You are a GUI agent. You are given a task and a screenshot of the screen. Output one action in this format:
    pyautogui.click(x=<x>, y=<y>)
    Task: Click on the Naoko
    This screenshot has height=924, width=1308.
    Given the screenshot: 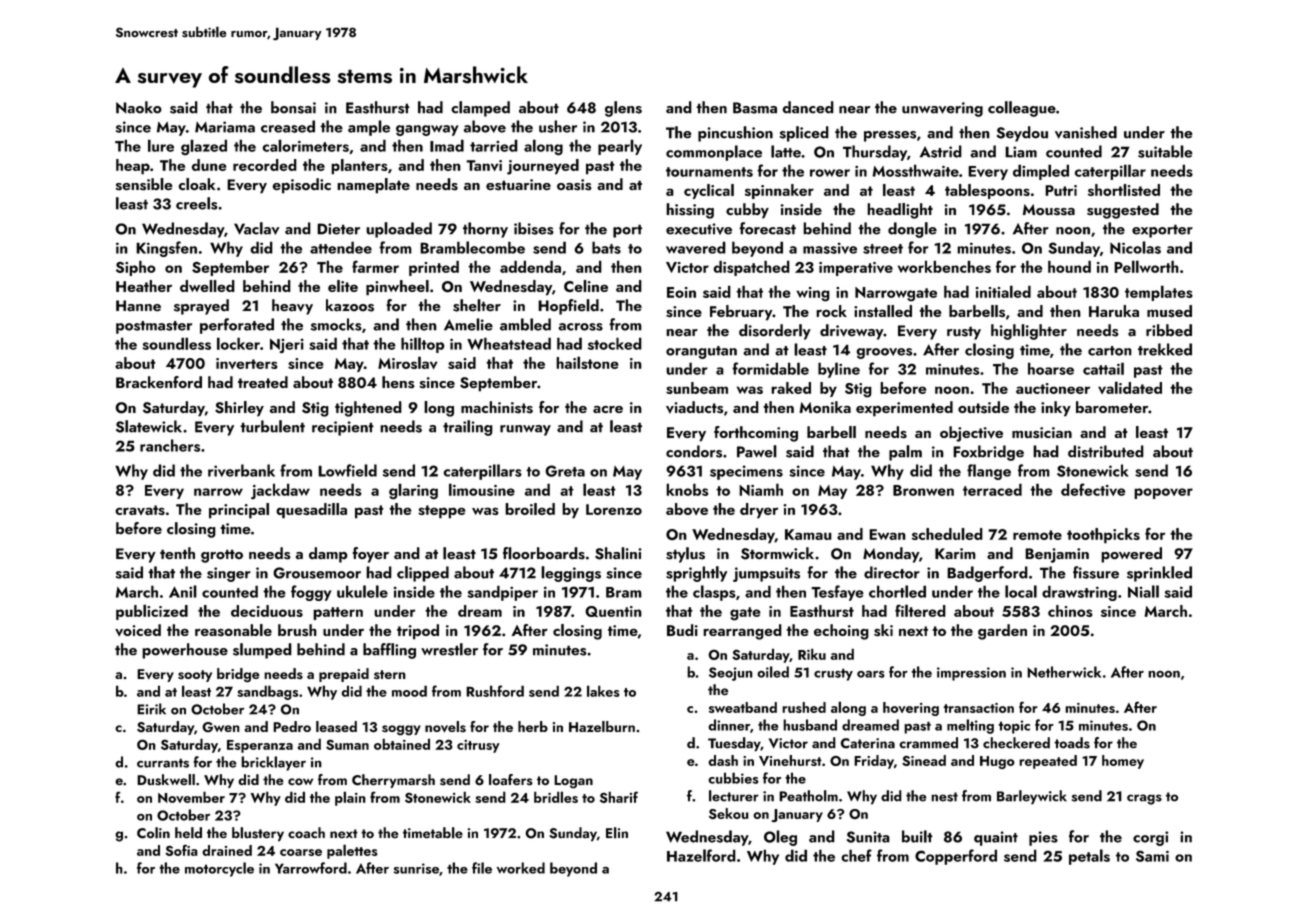 What is the action you would take?
    pyautogui.click(x=139, y=107)
